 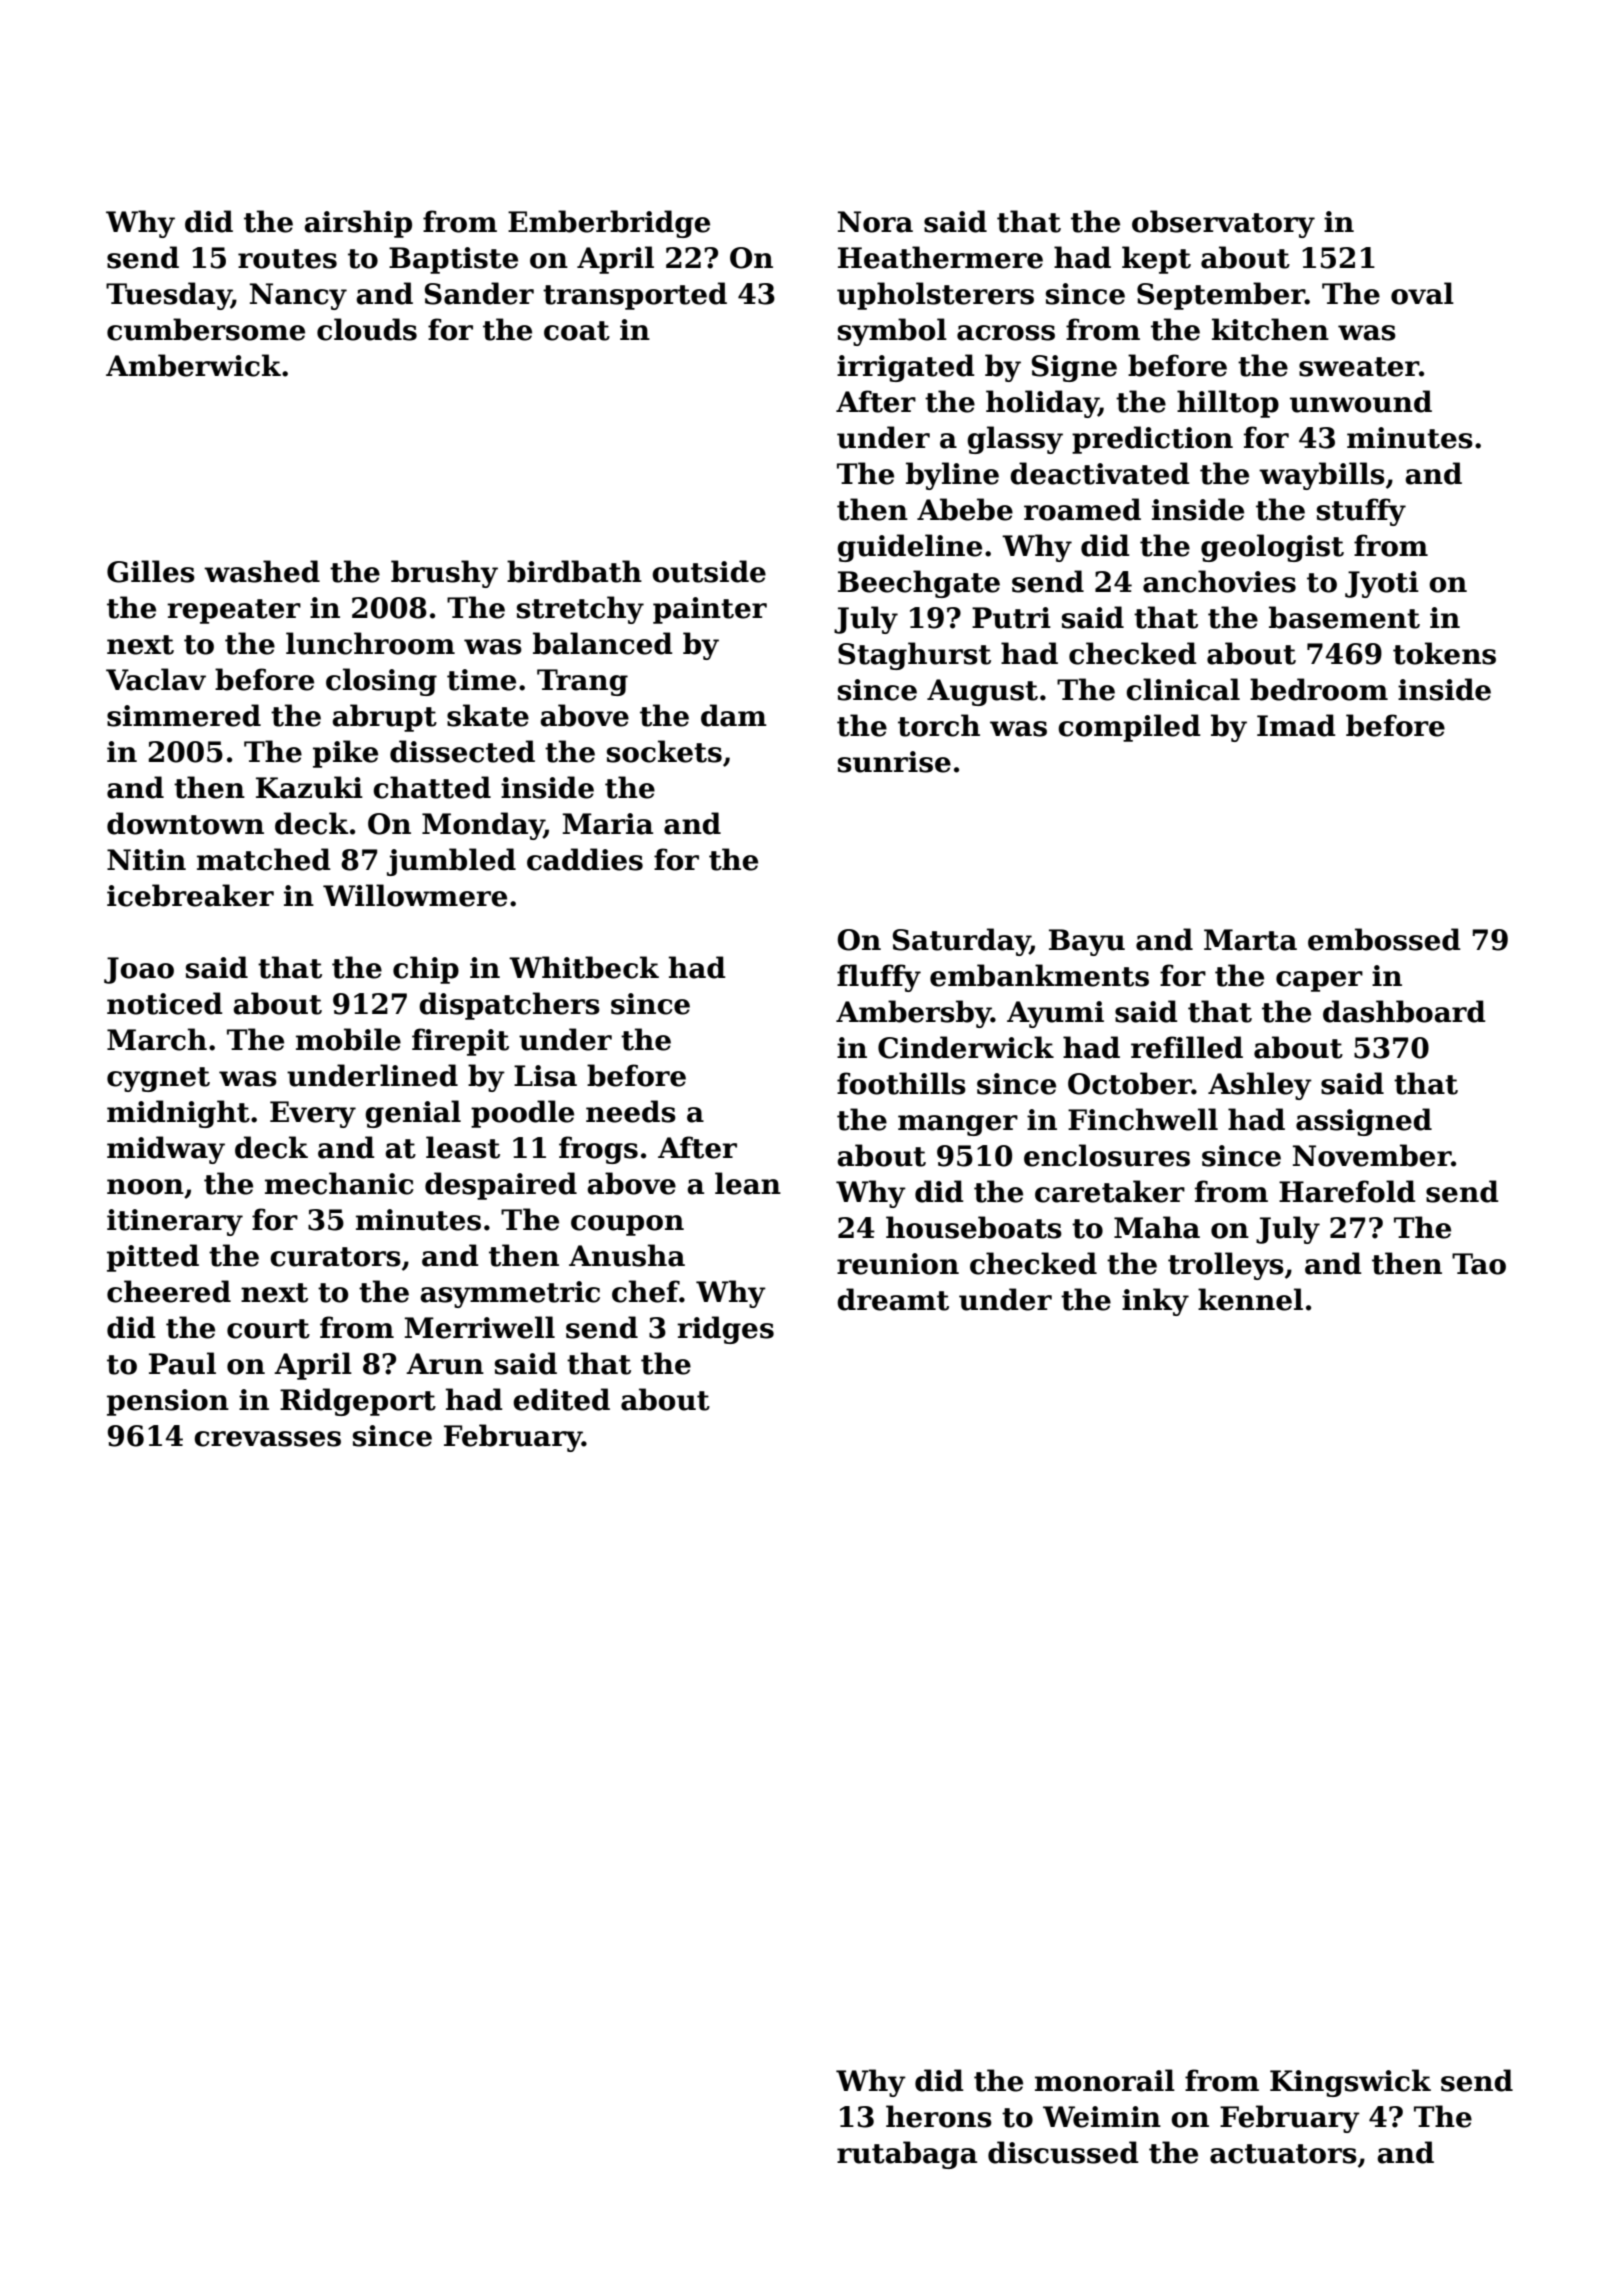 I want to click on rutabaga, so click(x=907, y=2155).
